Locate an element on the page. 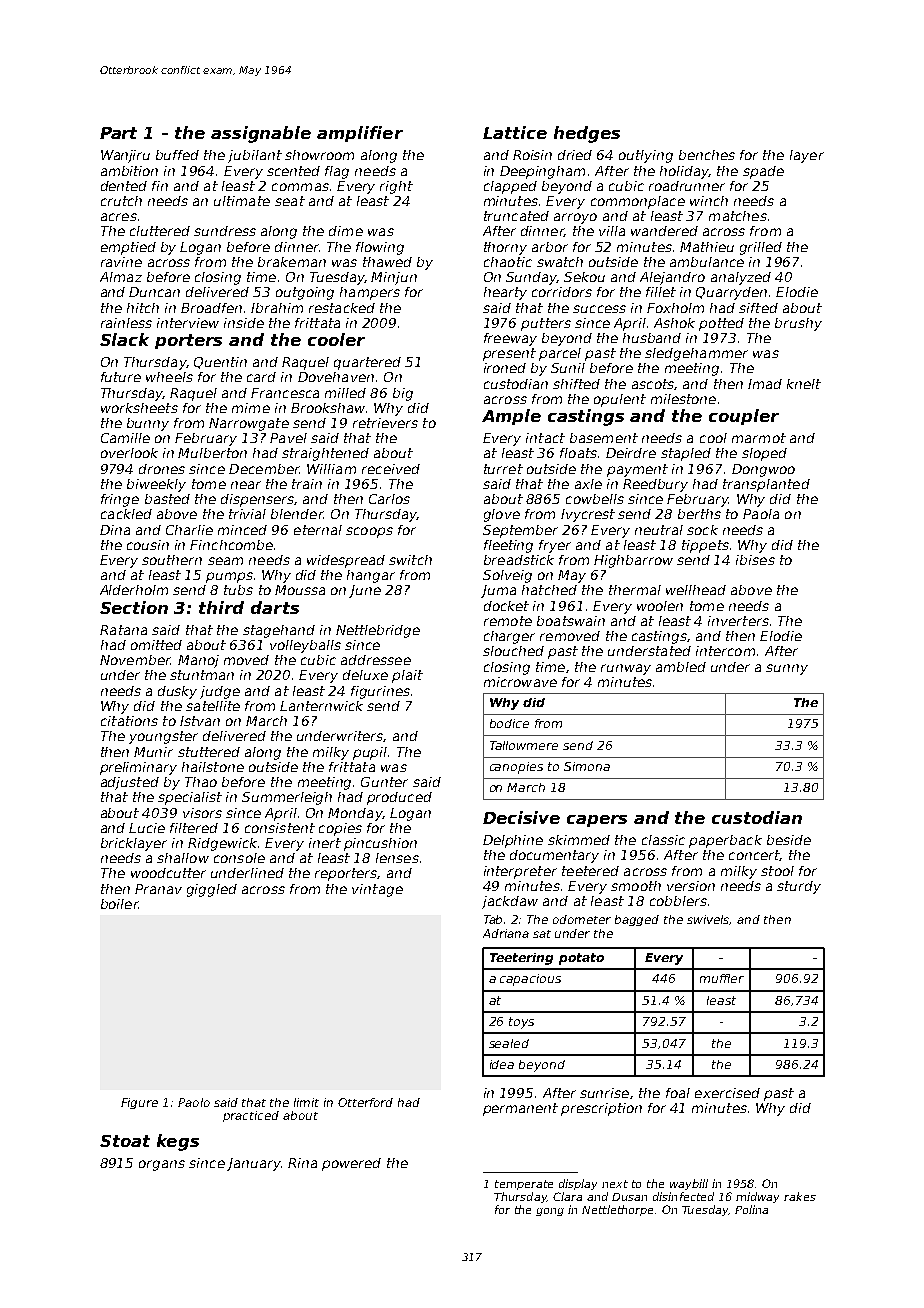  practiced is located at coordinates (251, 1116).
